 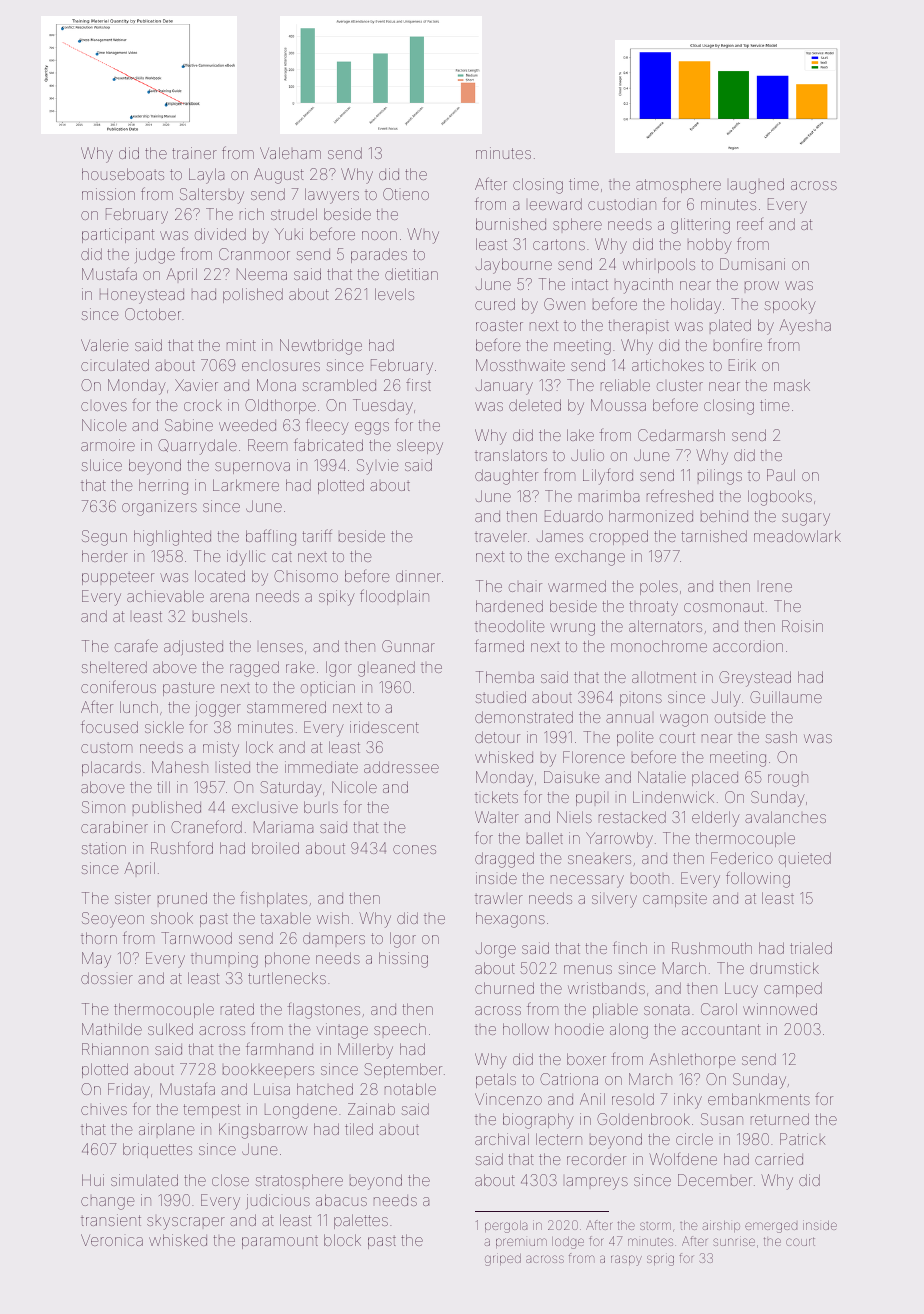 What do you see at coordinates (118, 579) in the screenshot?
I see `puppeteer` at bounding box center [118, 579].
